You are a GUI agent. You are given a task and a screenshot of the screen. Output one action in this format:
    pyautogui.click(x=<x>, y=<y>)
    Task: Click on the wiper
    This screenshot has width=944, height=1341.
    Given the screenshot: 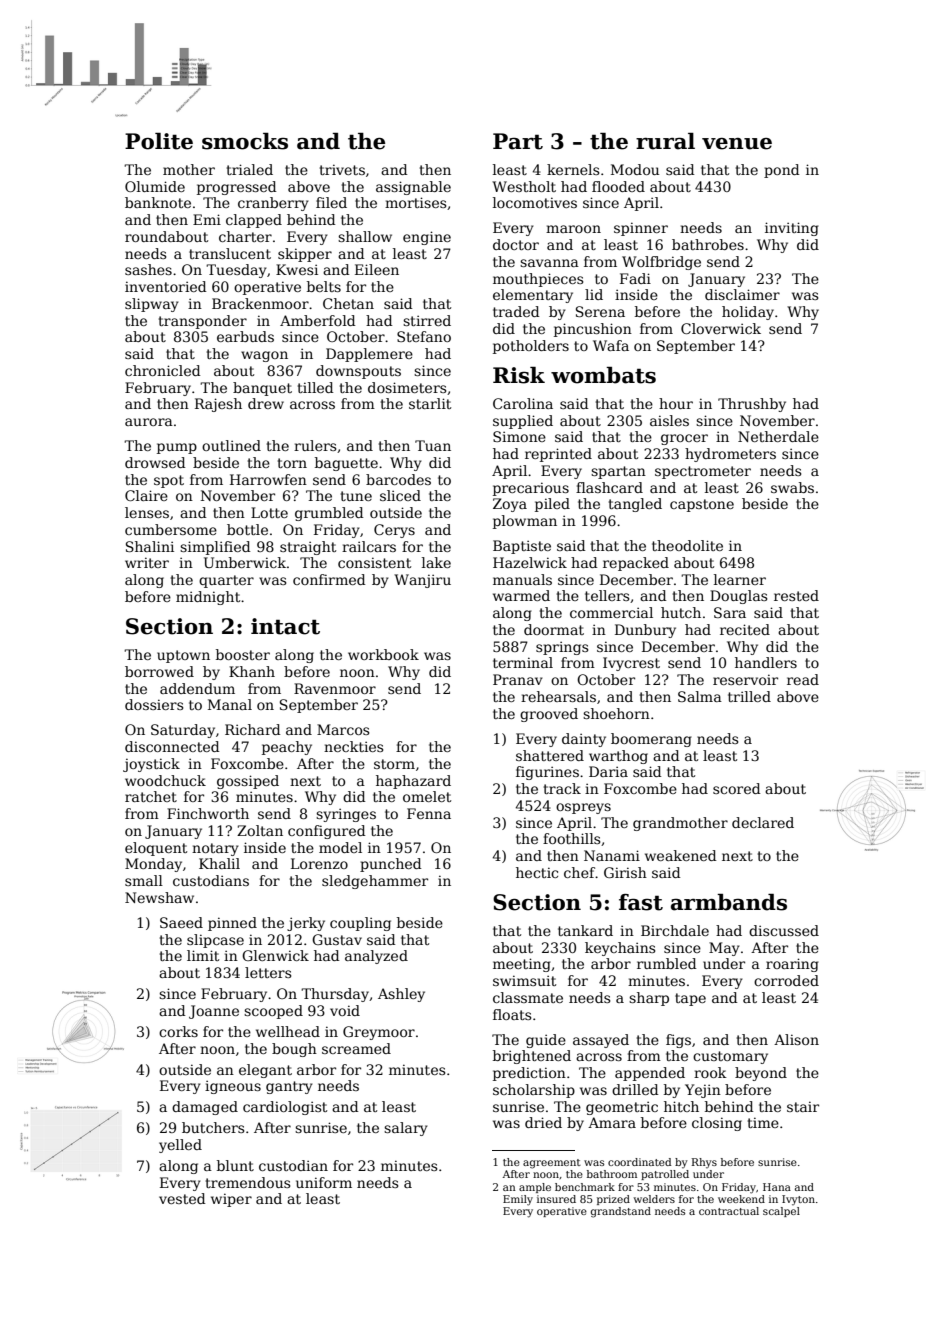 What is the action you would take?
    pyautogui.click(x=231, y=1200)
